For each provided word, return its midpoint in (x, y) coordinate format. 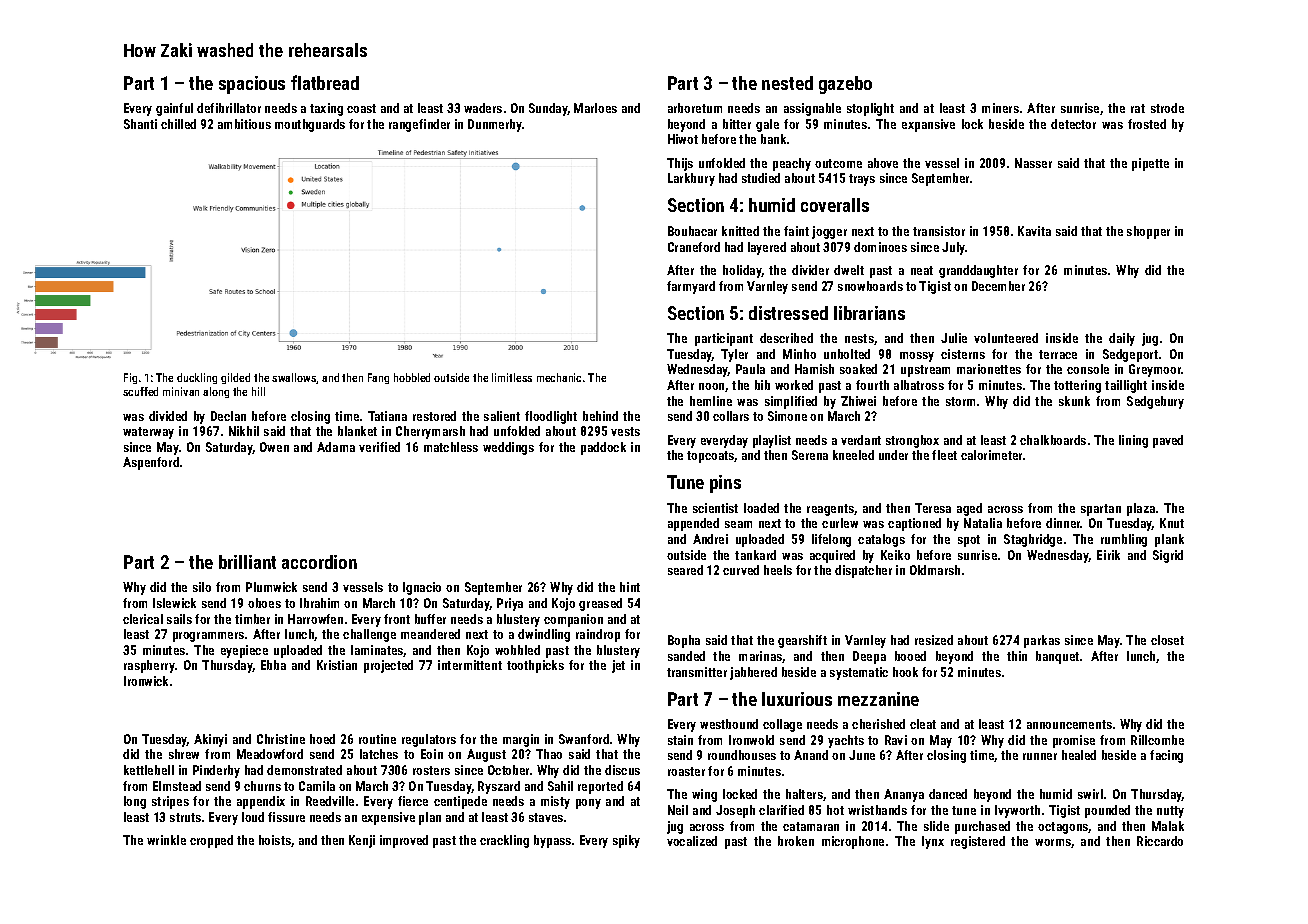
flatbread (325, 82)
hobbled (412, 377)
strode (1167, 108)
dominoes (880, 247)
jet (618, 666)
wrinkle (166, 840)
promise (1074, 741)
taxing (326, 109)
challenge (369, 635)
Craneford (694, 247)
